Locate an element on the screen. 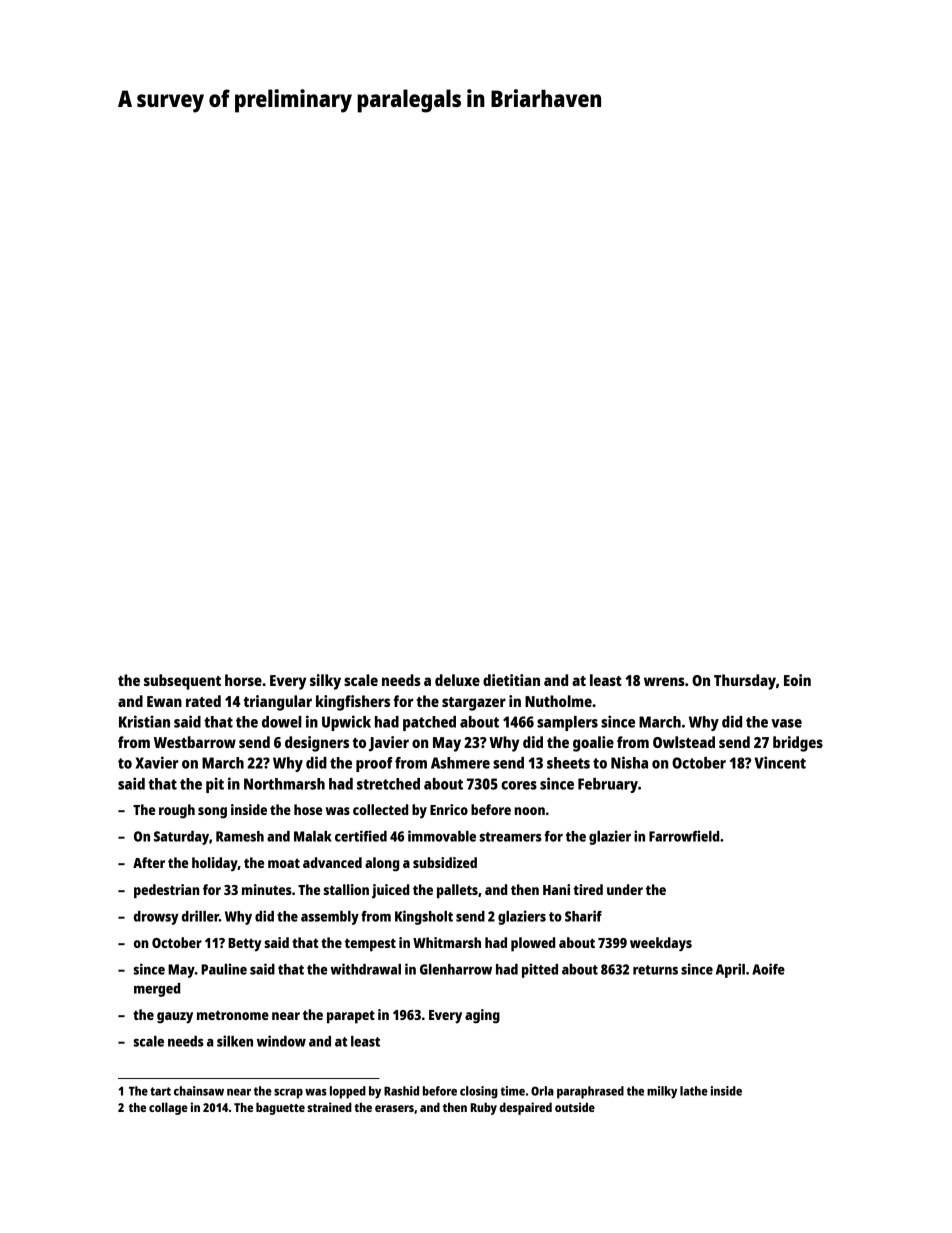  Kingsholt is located at coordinates (424, 917).
